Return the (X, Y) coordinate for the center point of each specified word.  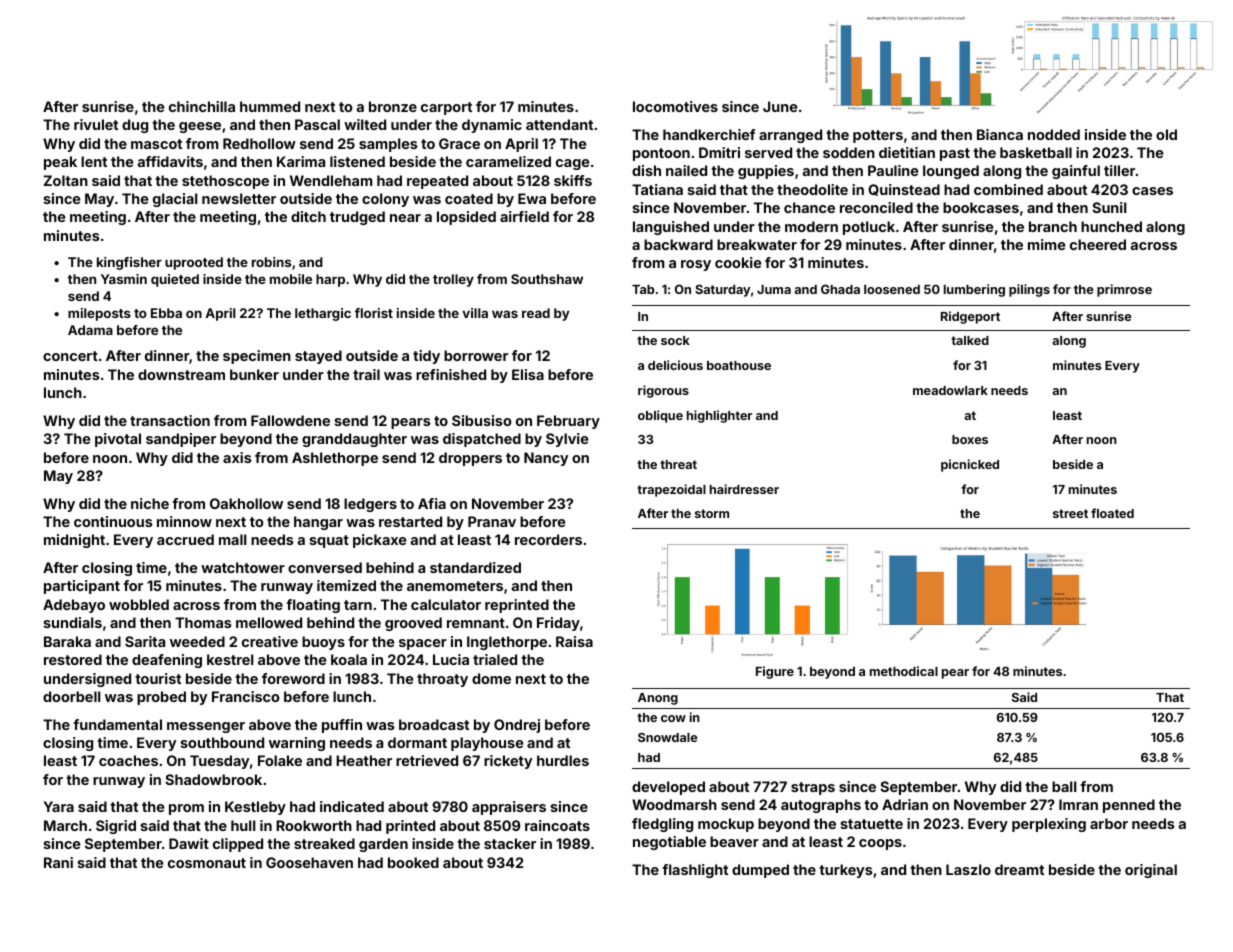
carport (446, 108)
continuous (113, 521)
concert (70, 356)
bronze (393, 106)
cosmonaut (207, 863)
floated (1112, 513)
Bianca (1000, 134)
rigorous (663, 391)
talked (970, 340)
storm (712, 513)
